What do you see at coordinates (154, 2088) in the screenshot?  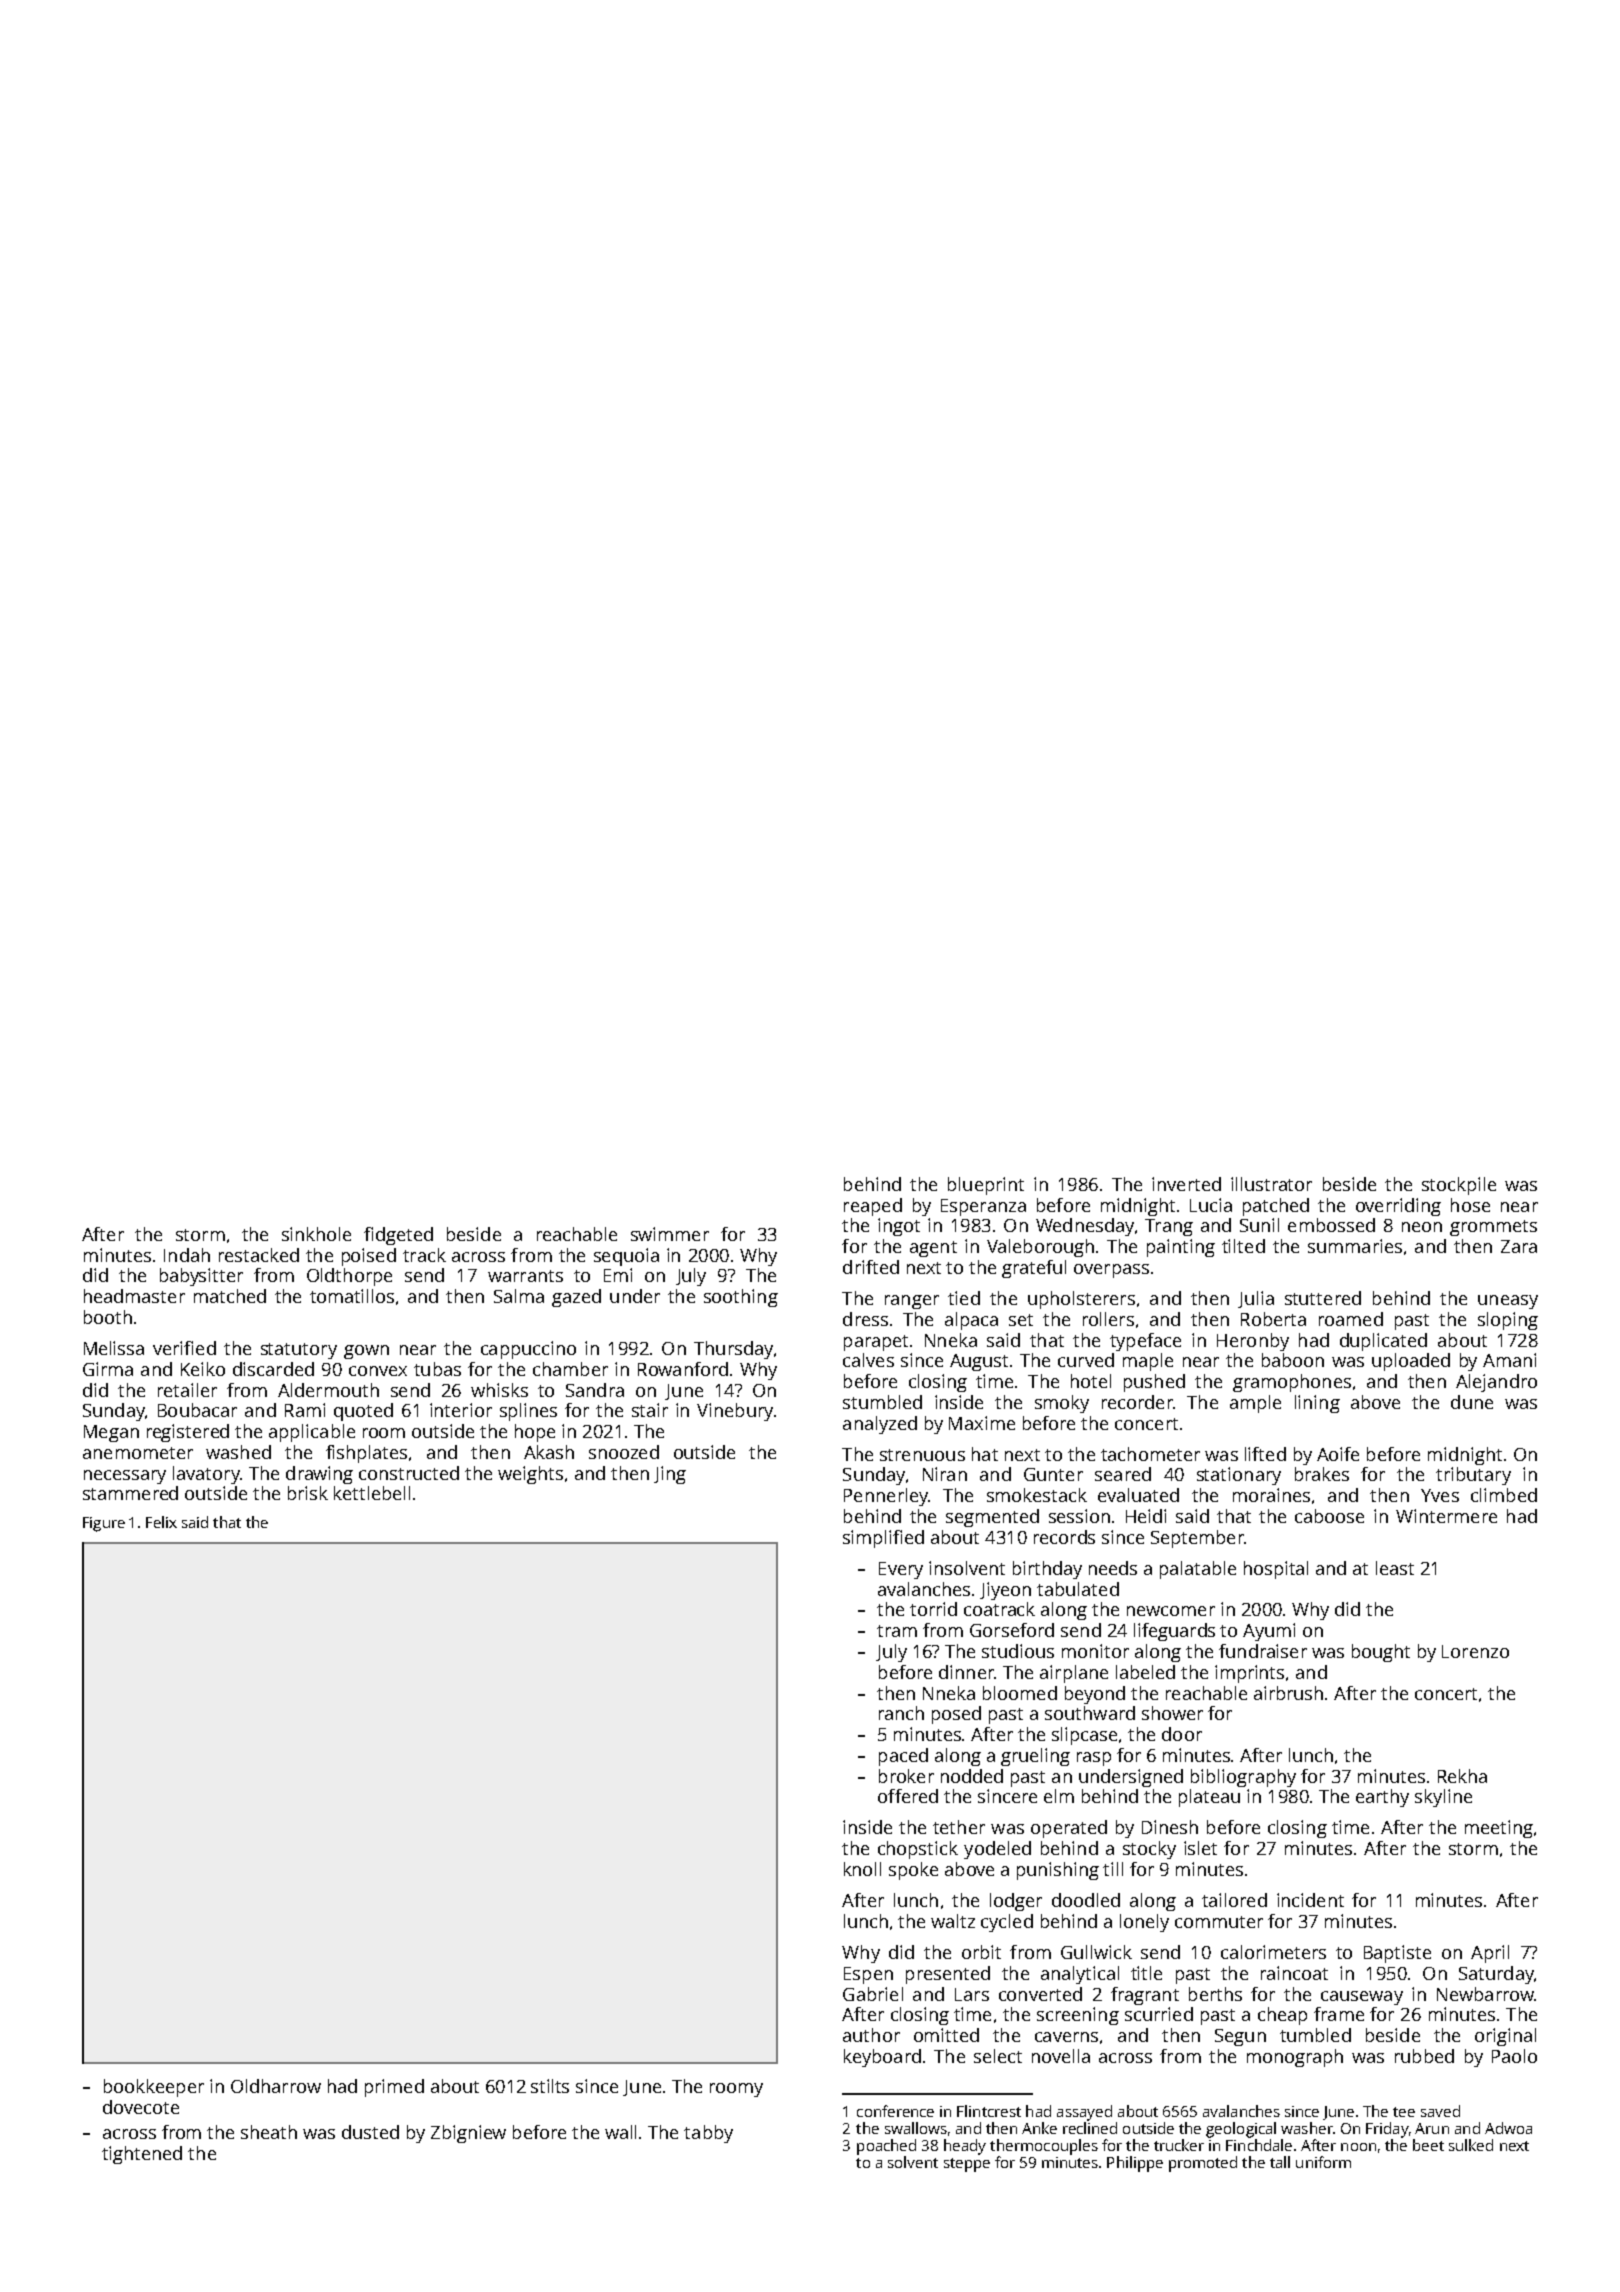 I see `bookkeeper` at bounding box center [154, 2088].
